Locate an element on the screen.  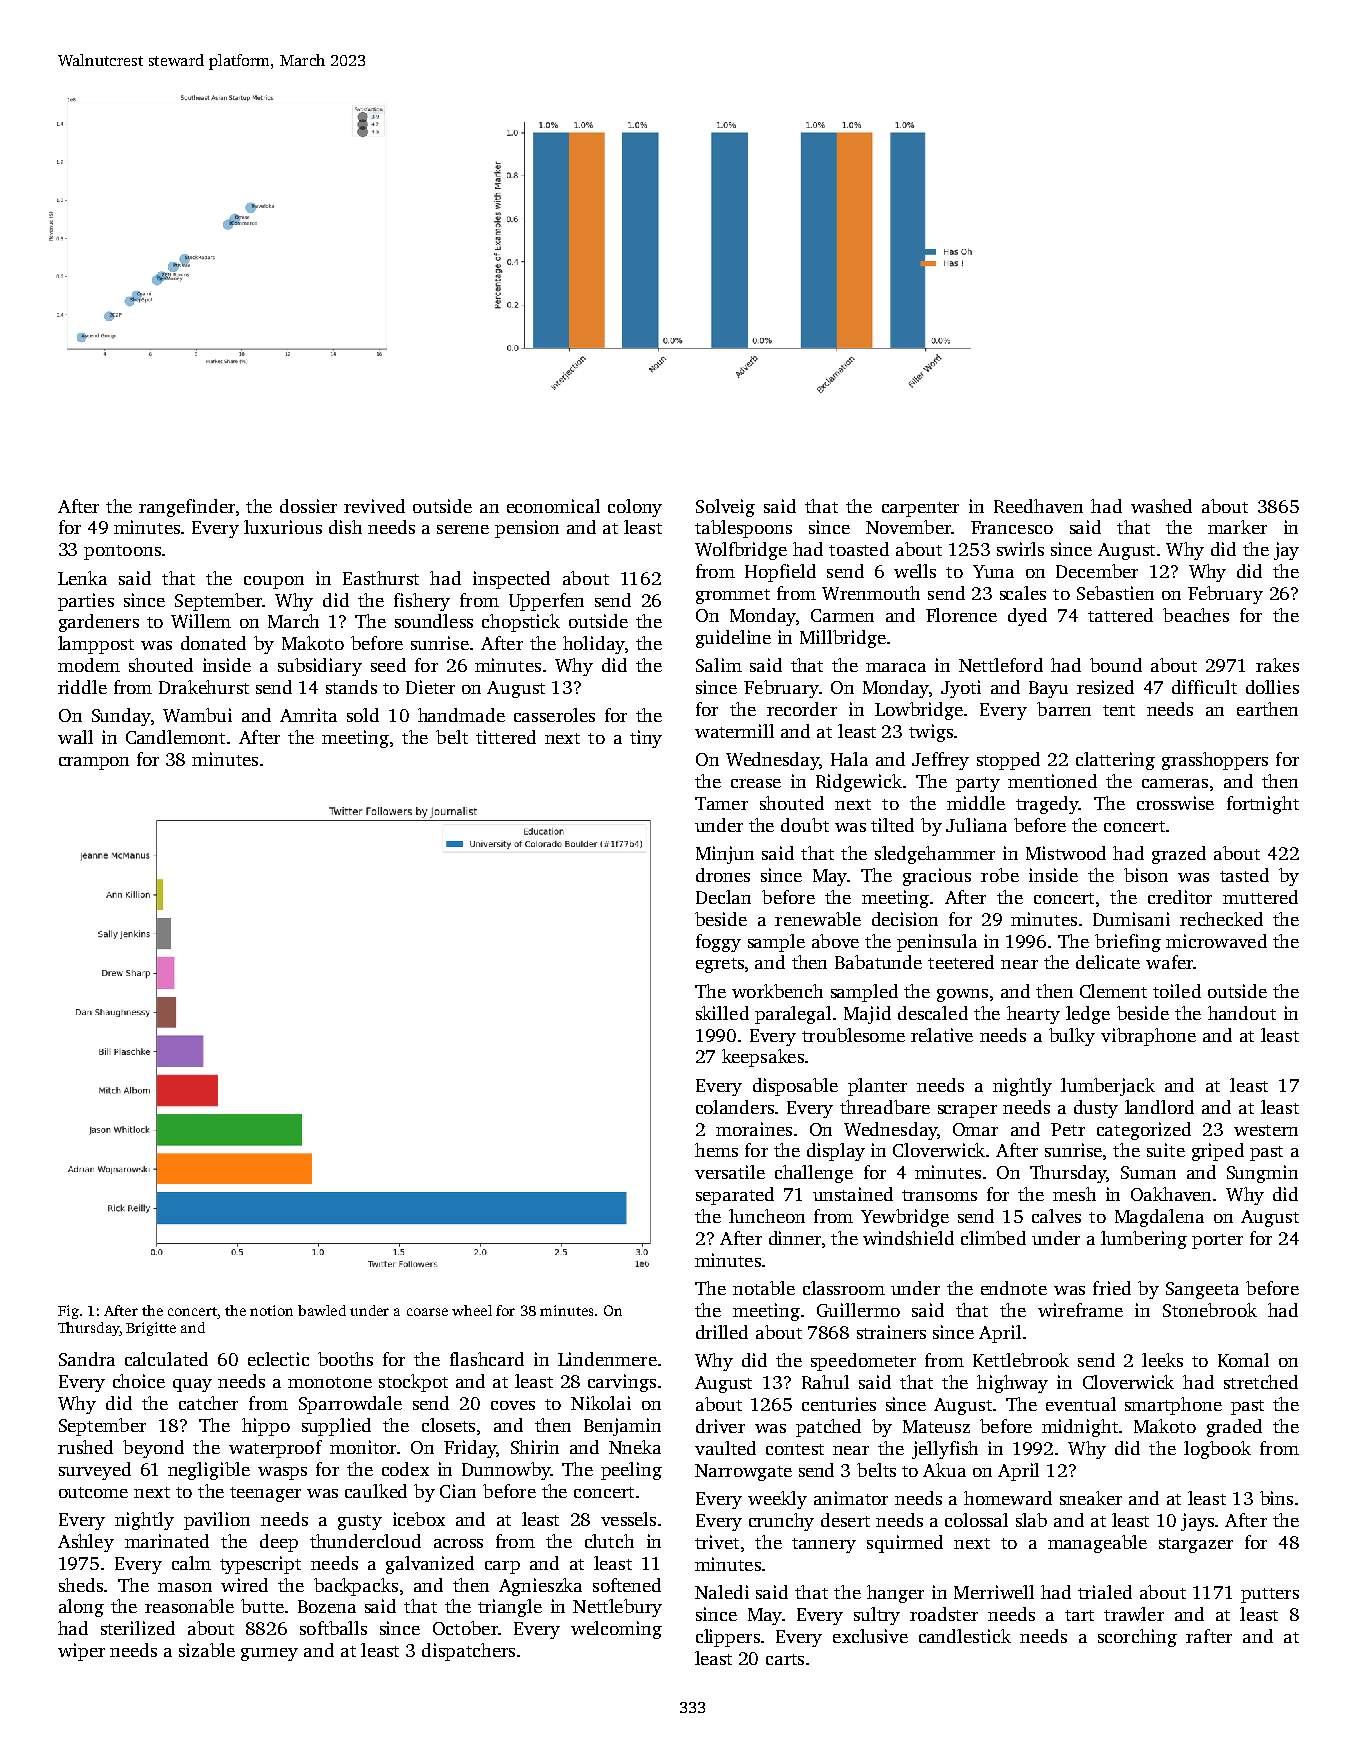
Dunnowby is located at coordinates (506, 1471).
